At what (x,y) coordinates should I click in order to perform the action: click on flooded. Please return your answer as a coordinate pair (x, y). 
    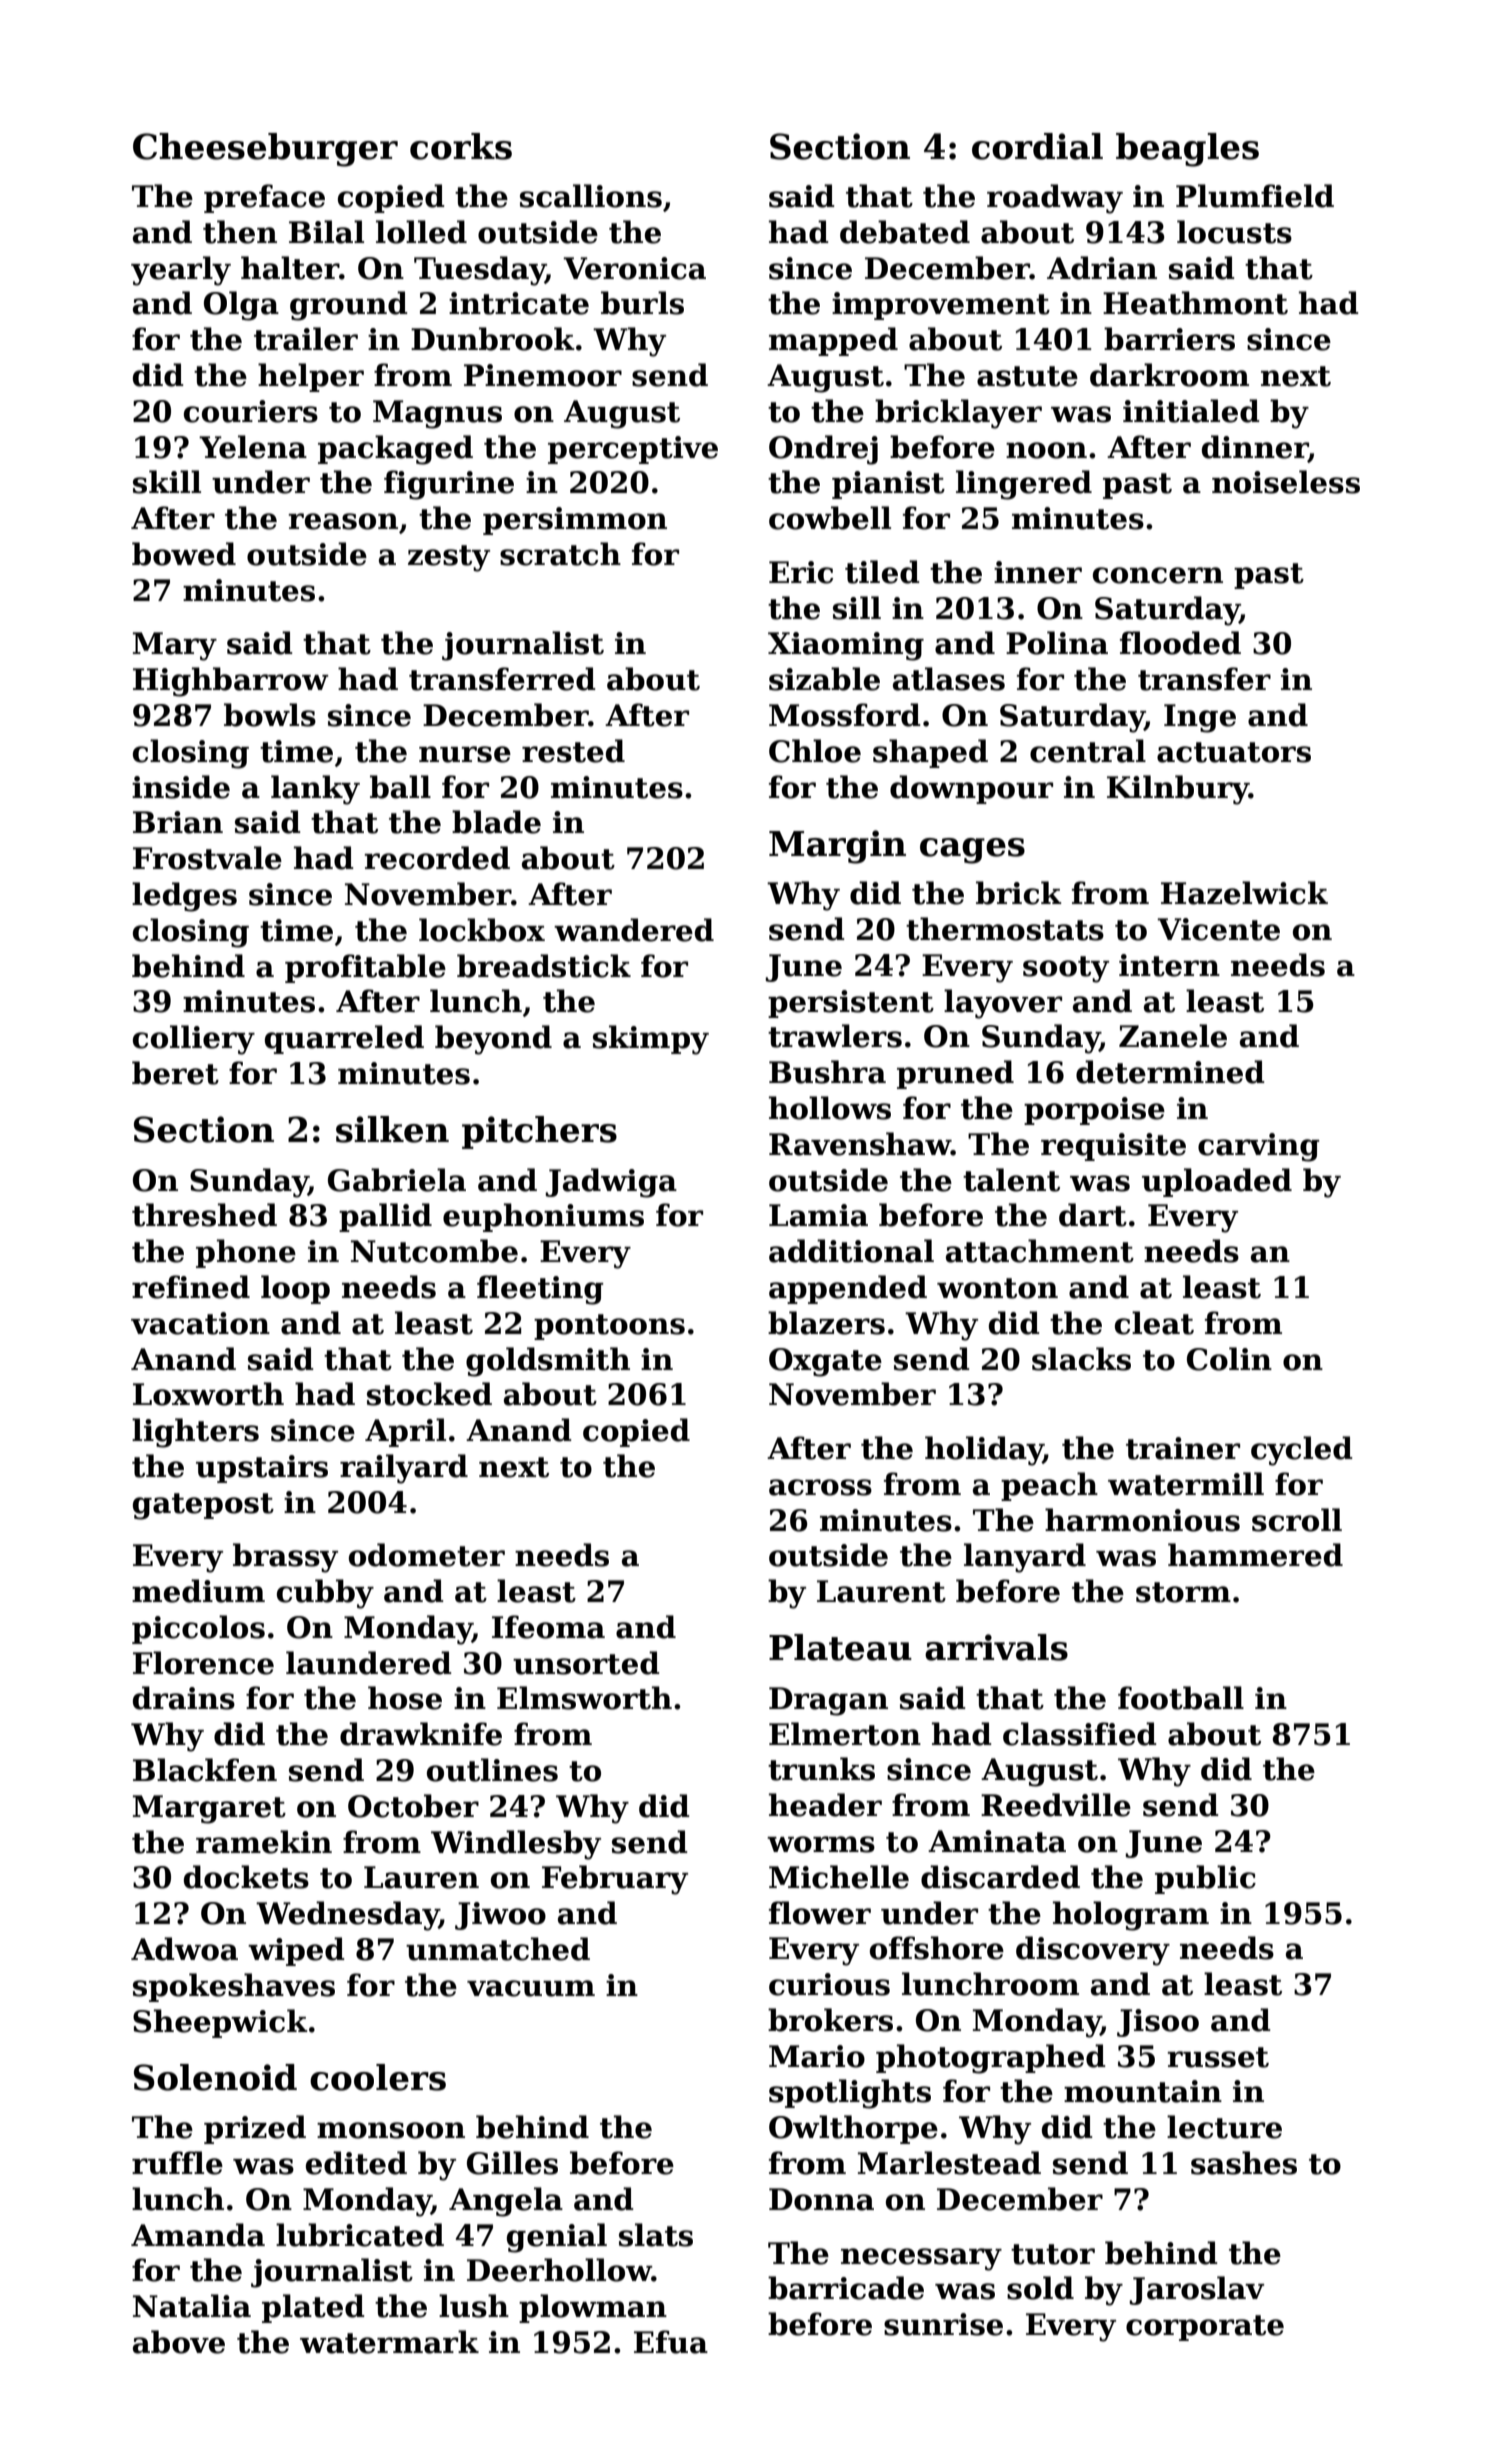
    Looking at the image, I should click on (1180, 643).
